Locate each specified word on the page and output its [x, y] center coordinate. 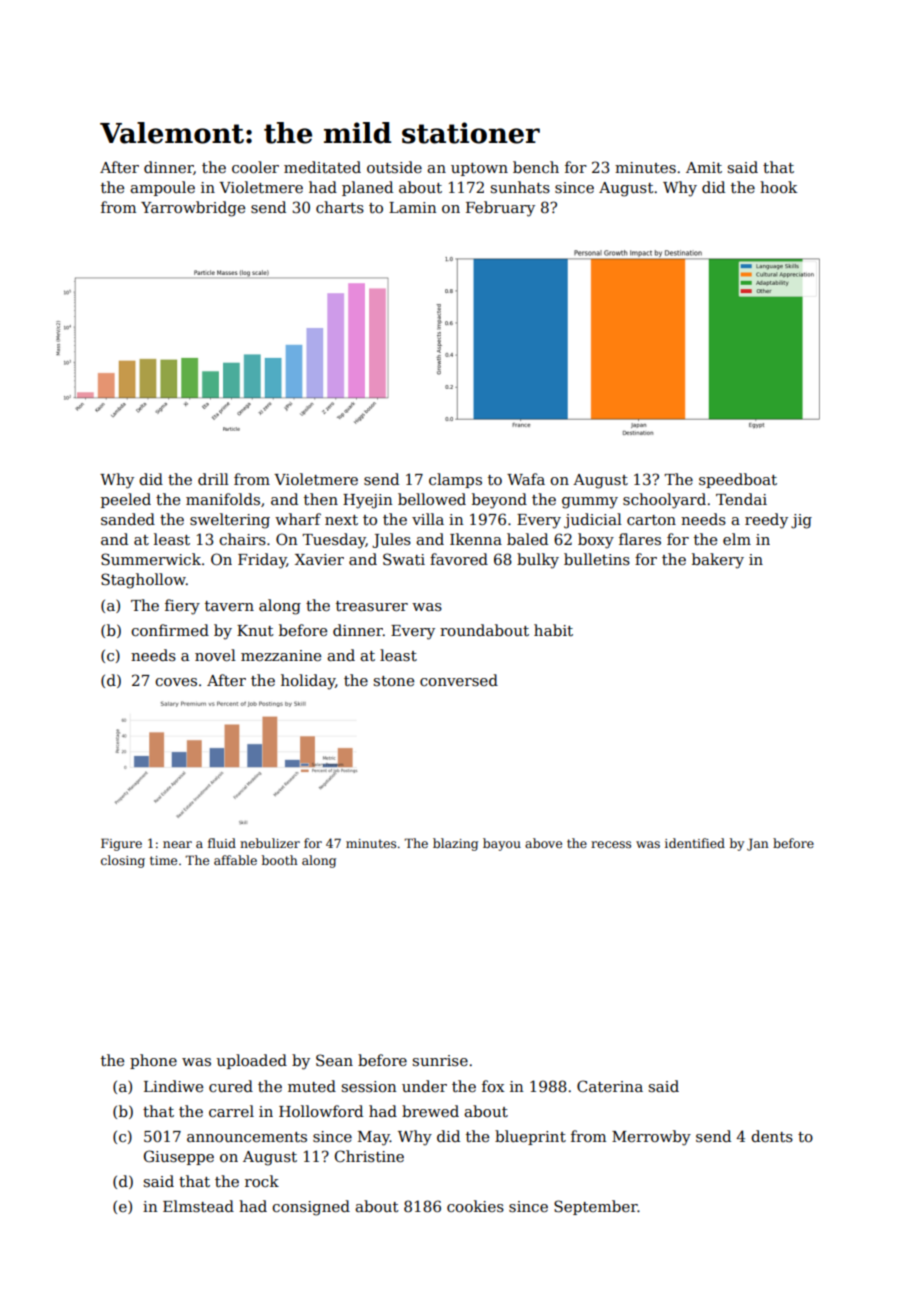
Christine [369, 1156]
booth [280, 860]
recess [611, 844]
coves [176, 682]
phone [153, 1061]
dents [772, 1136]
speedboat [738, 480]
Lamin [413, 207]
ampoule [162, 188]
